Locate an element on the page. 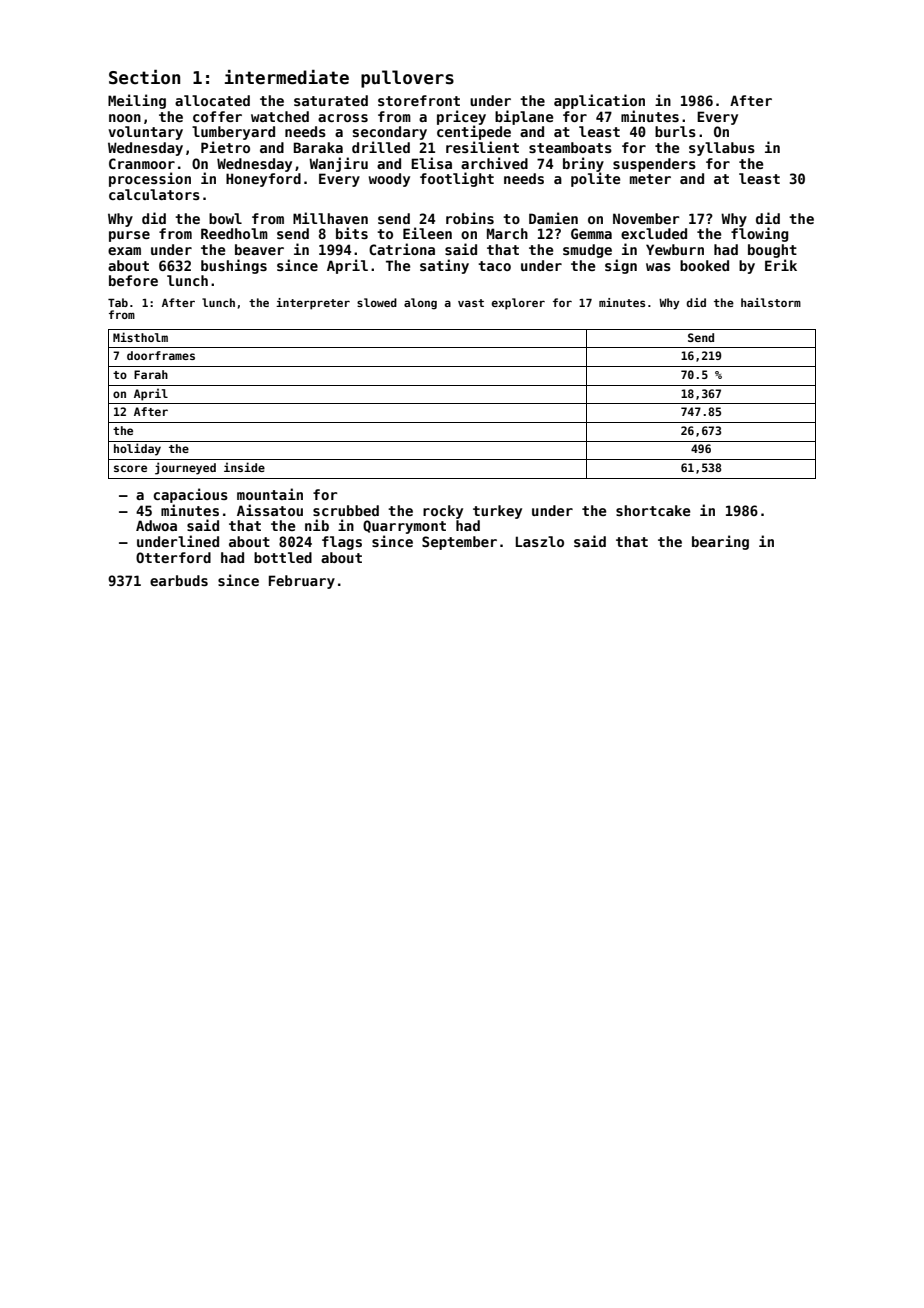 The height and width of the page is (1308, 924). bearing is located at coordinates (720, 542).
